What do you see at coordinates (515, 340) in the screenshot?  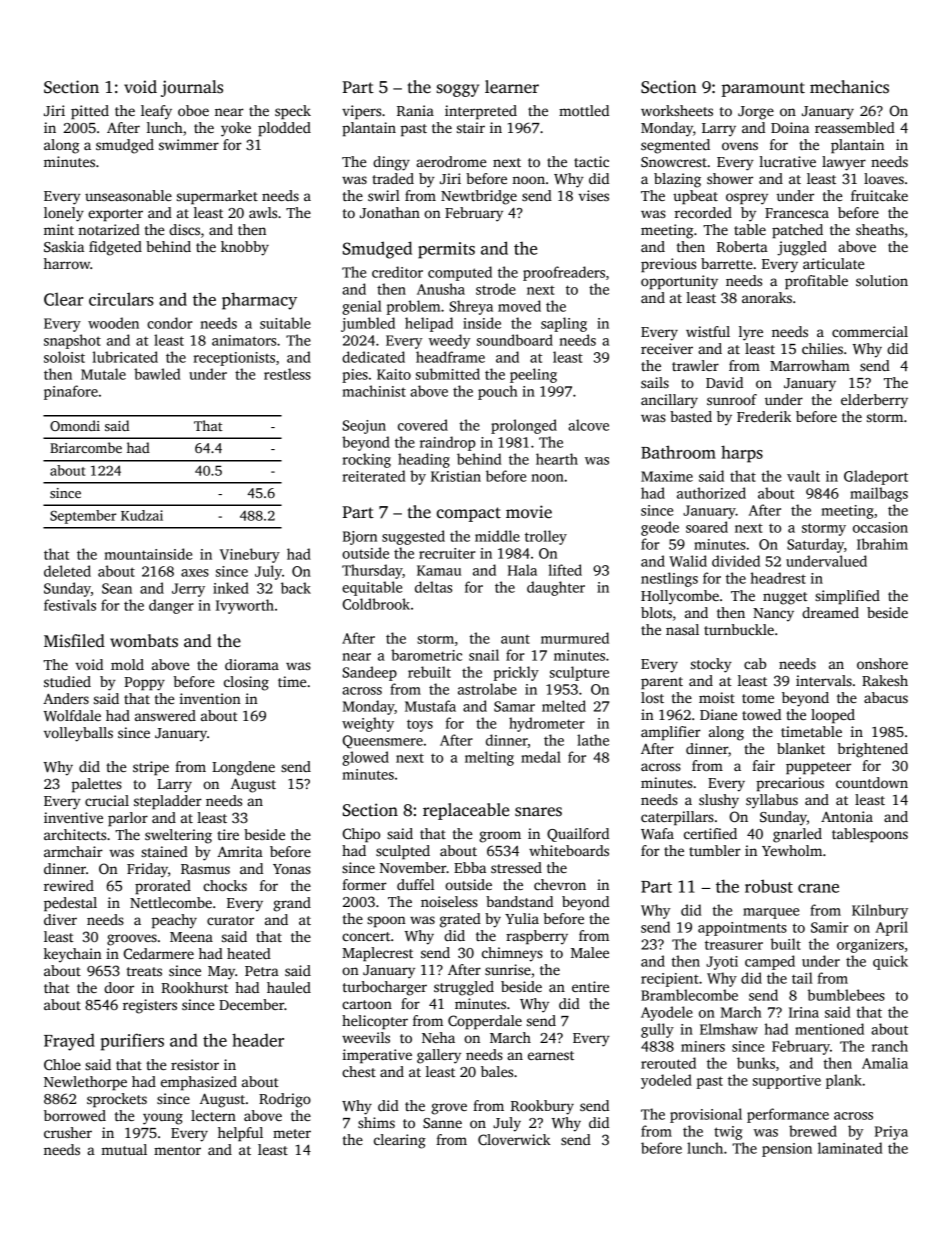 I see `soundboard` at bounding box center [515, 340].
